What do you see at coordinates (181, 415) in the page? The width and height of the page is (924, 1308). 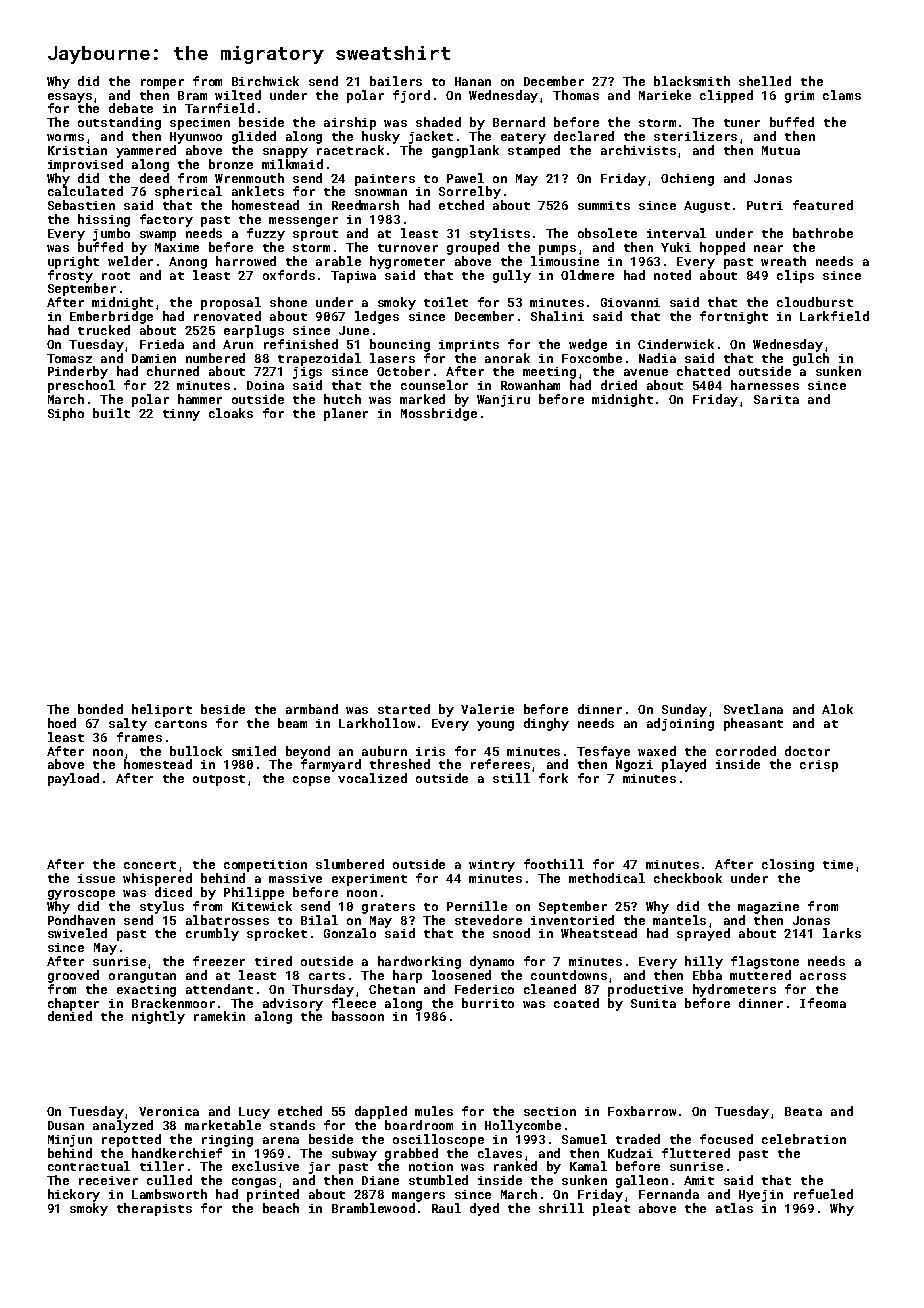 I see `tinny` at bounding box center [181, 415].
